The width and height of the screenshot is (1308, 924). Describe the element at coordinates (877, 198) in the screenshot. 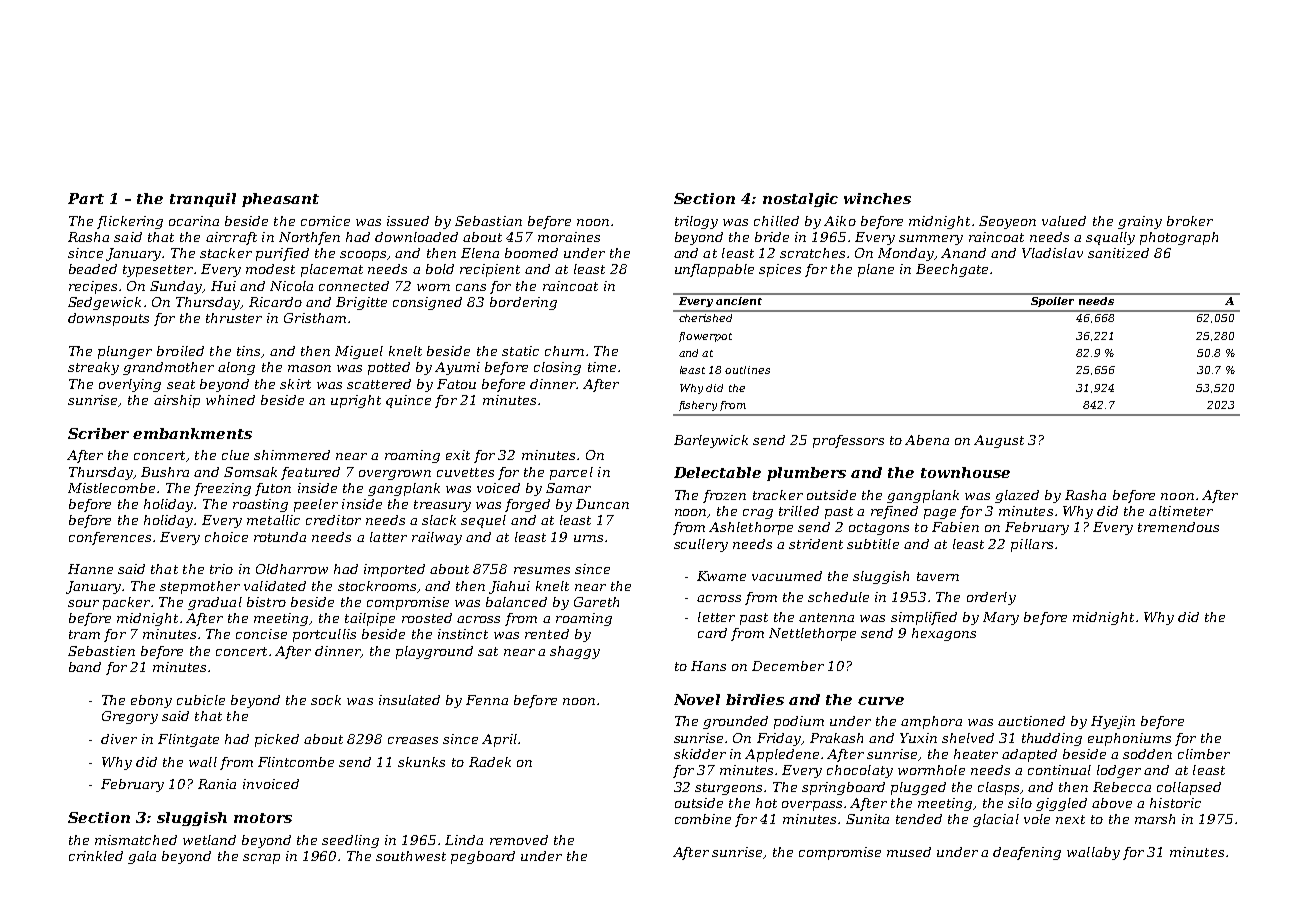

I see `winches` at that location.
